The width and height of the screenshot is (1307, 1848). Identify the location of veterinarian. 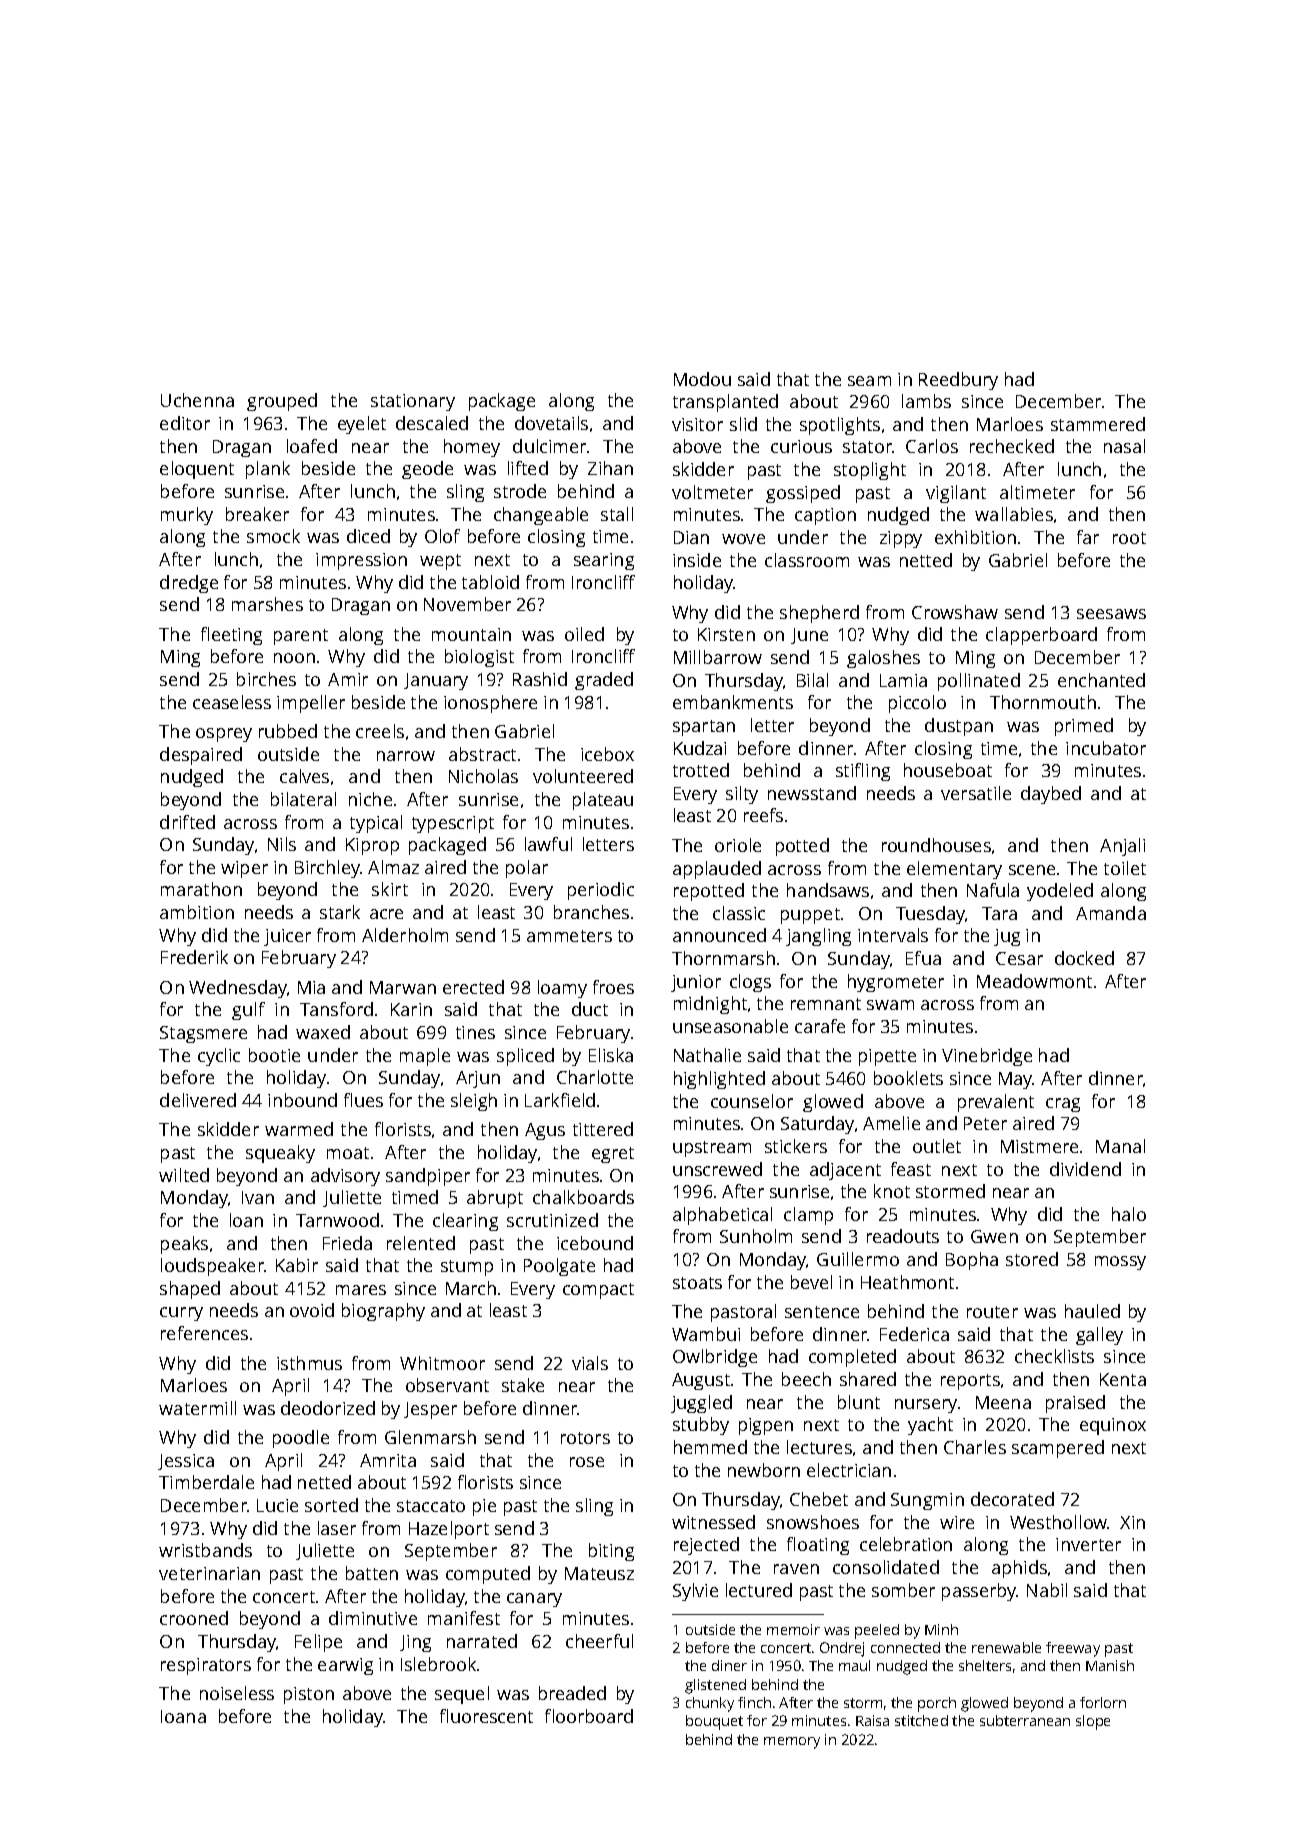
(209, 1573).
